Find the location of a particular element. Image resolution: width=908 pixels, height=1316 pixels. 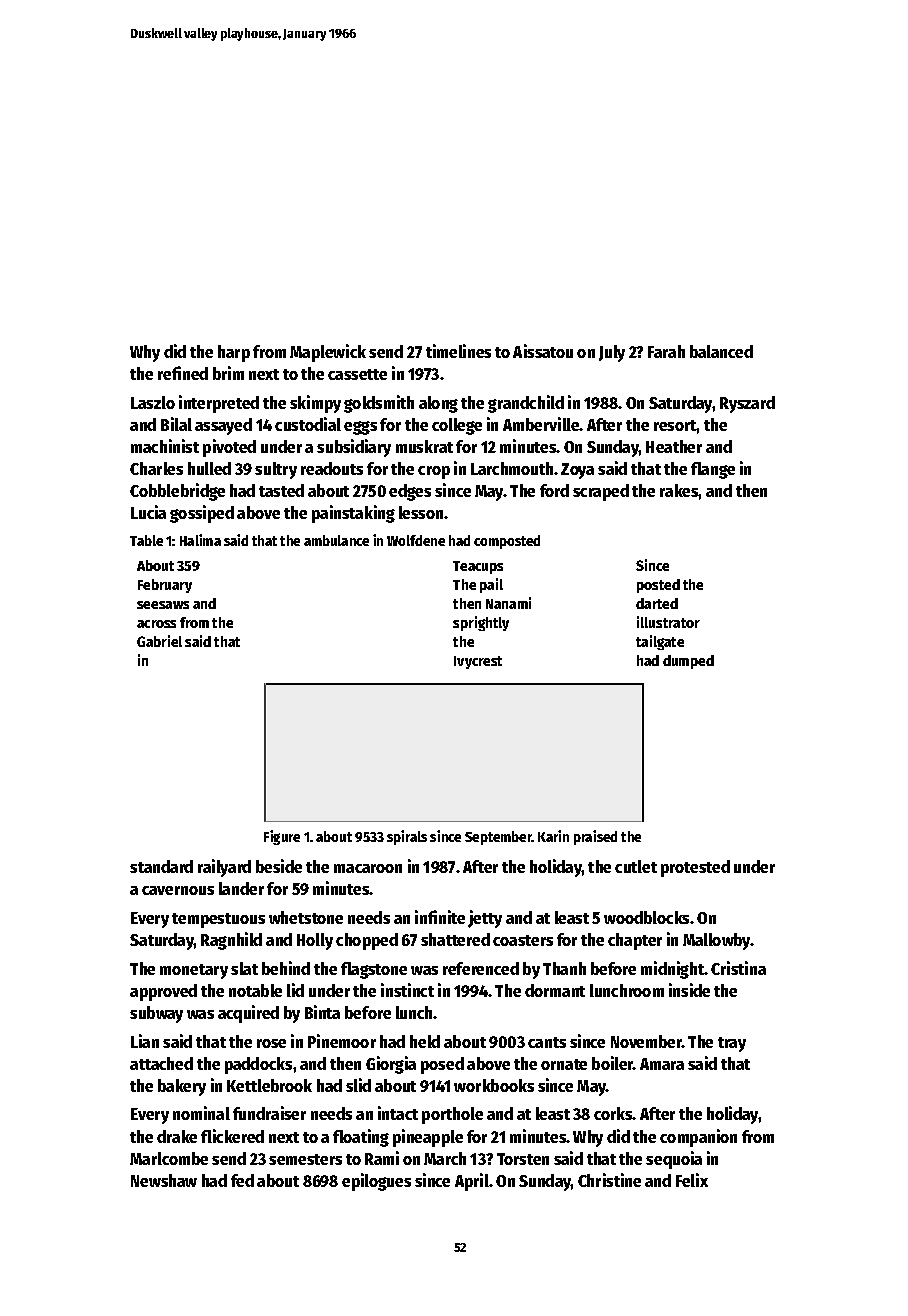

dumped is located at coordinates (688, 662).
